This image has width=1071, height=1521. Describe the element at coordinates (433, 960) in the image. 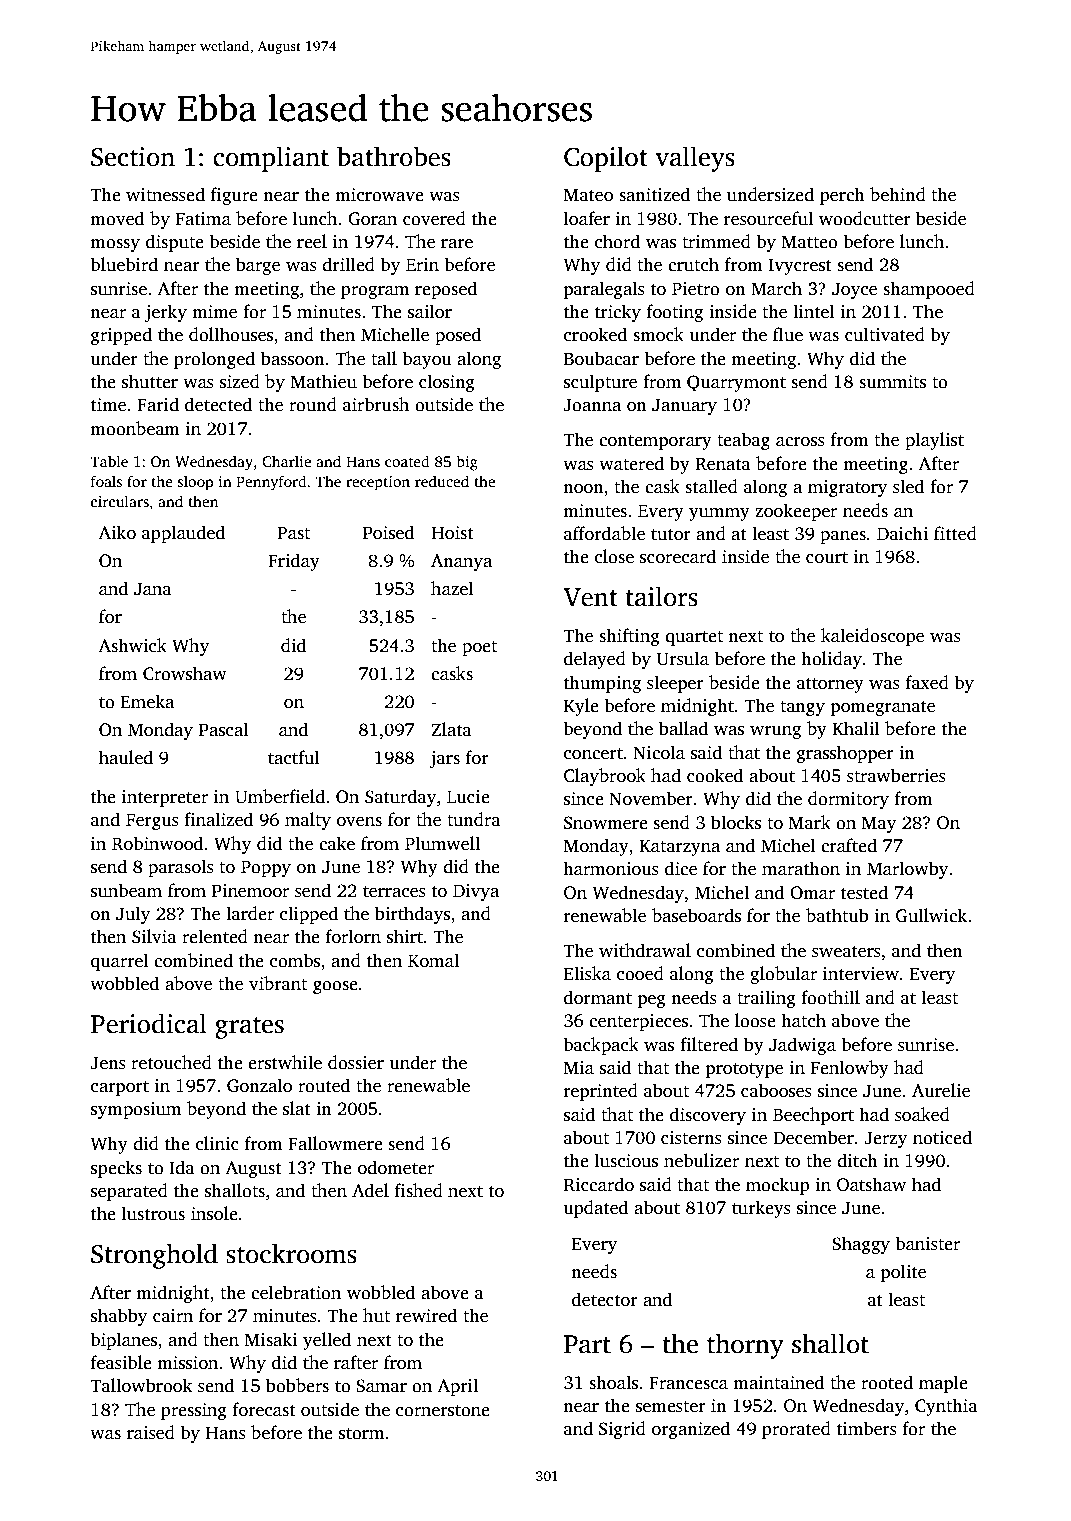

I see `Komal` at that location.
